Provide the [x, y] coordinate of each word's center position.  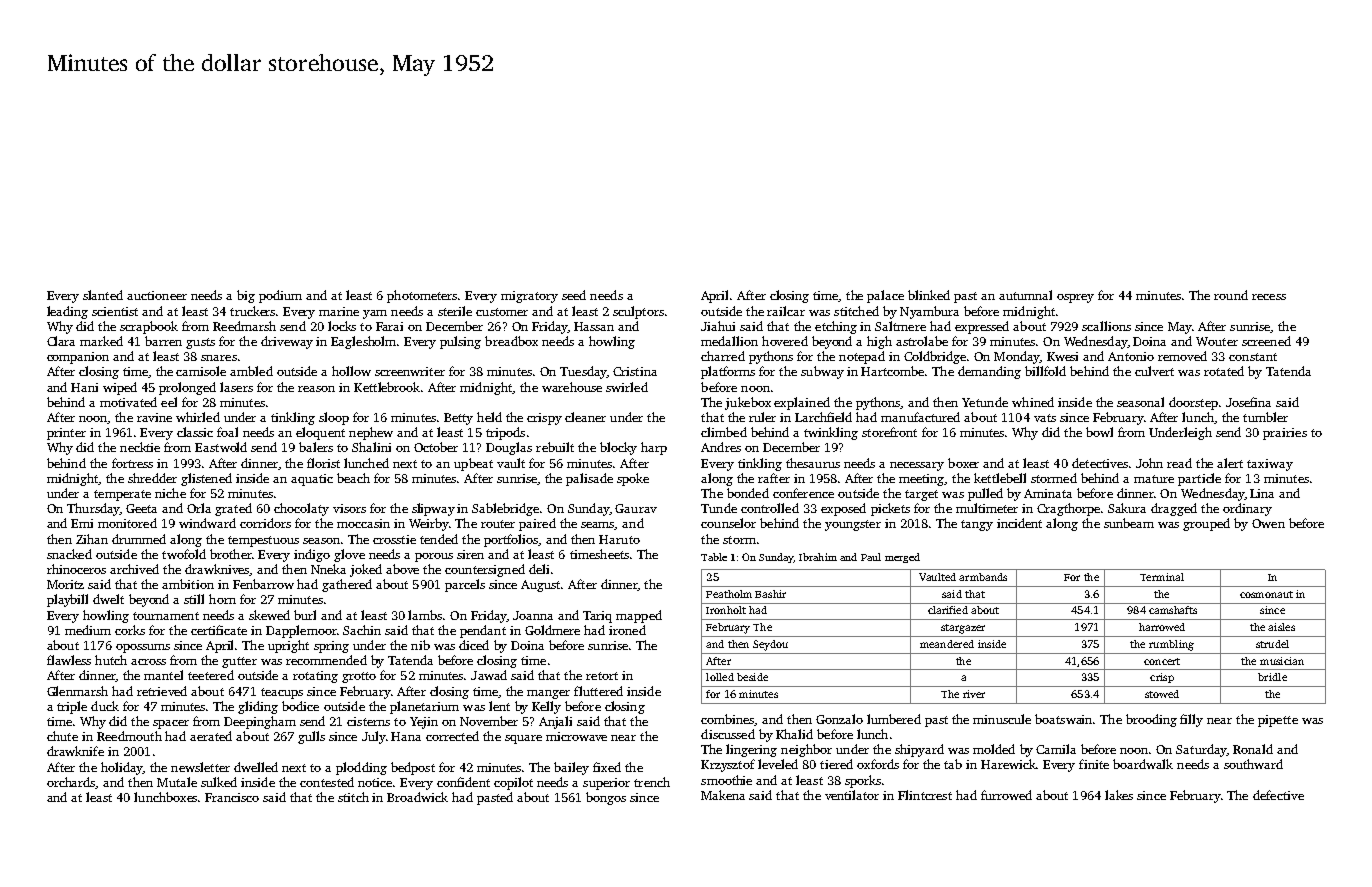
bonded [748, 493]
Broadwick [417, 797]
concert [1162, 661]
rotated [1224, 371]
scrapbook [149, 327]
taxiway [1270, 465]
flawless [69, 660]
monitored [127, 523]
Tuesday [583, 372]
